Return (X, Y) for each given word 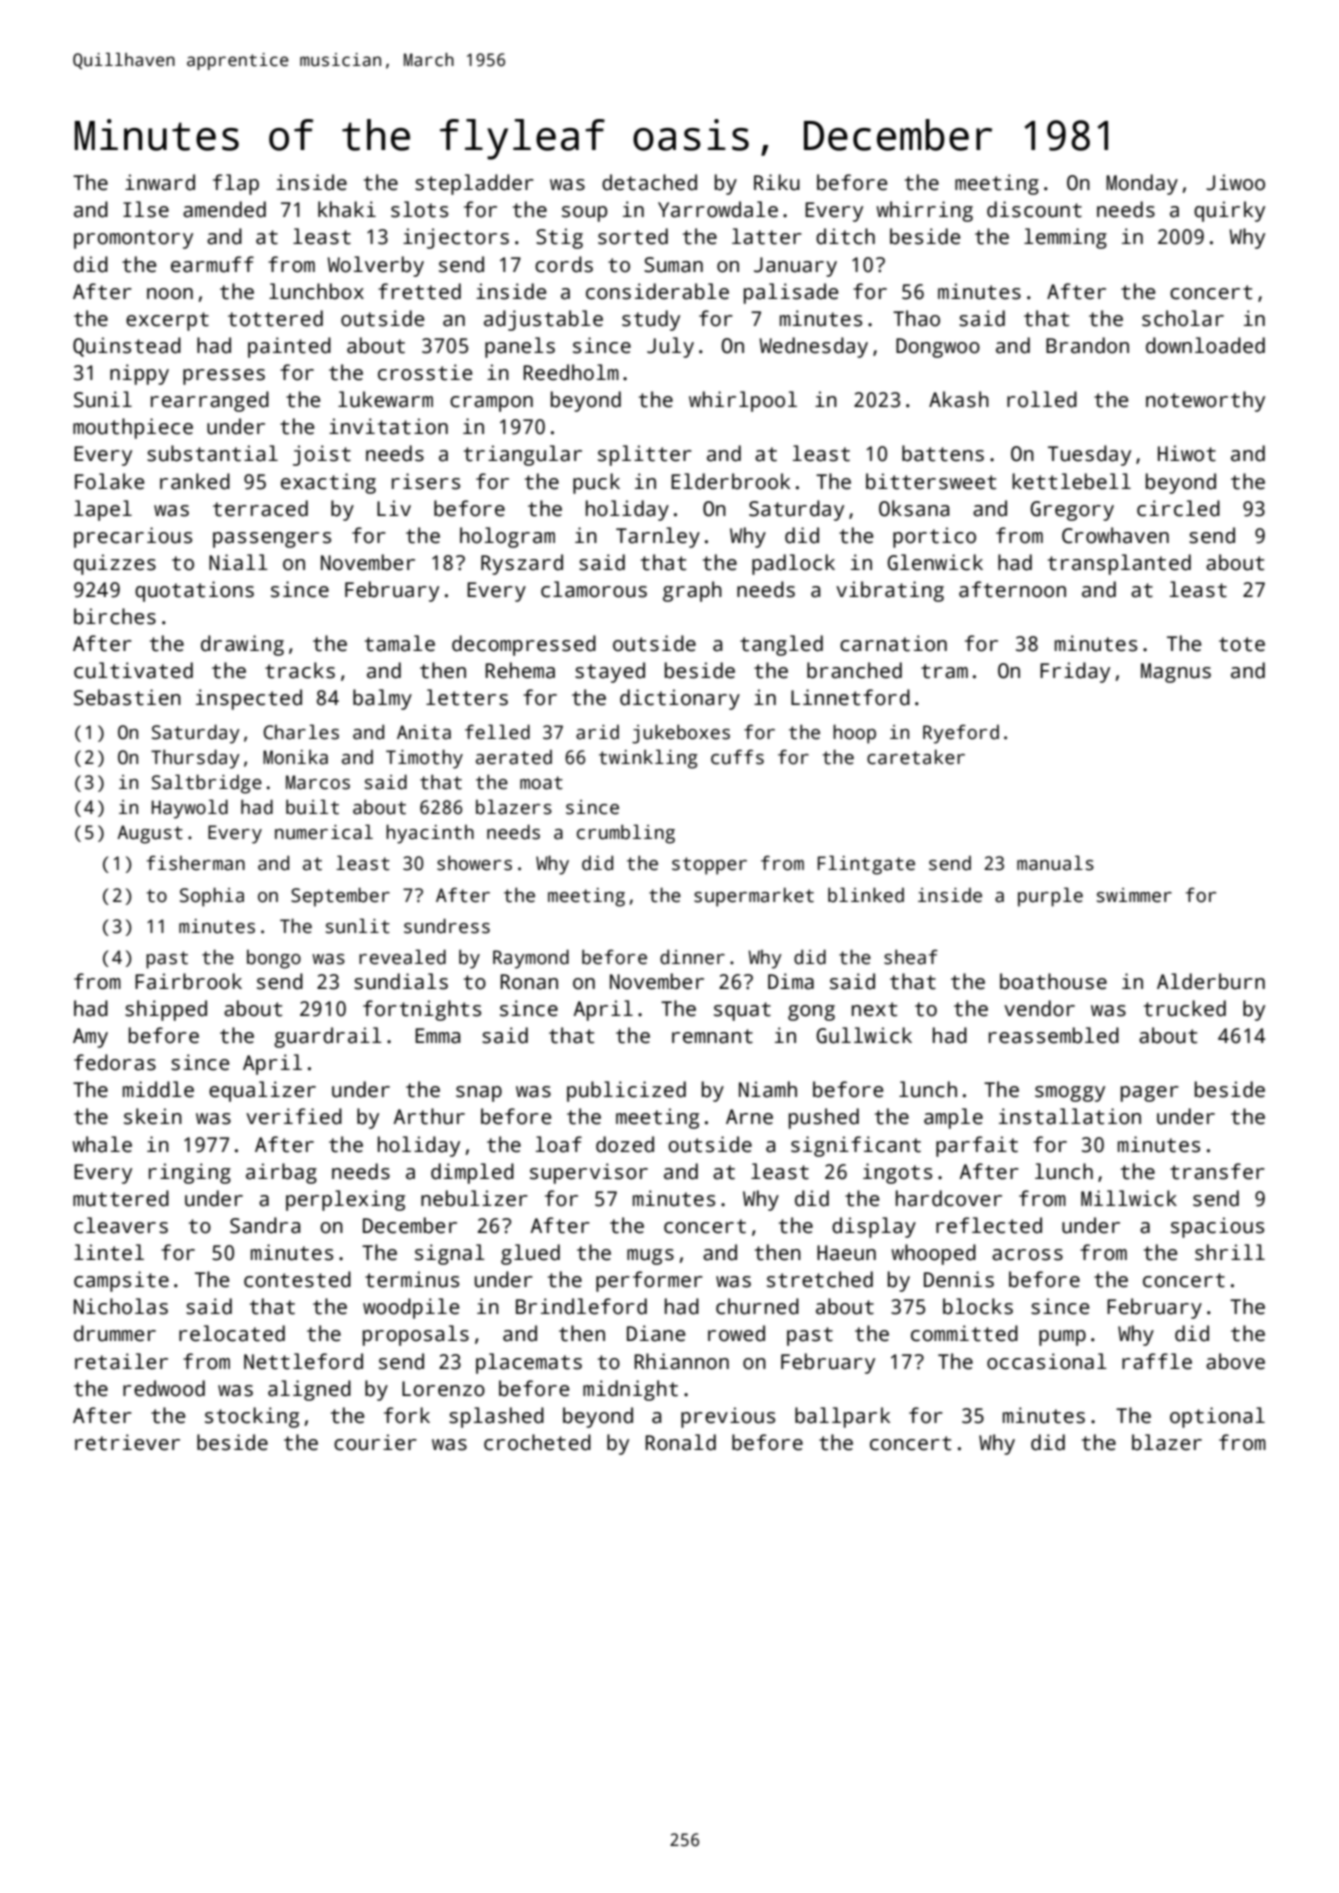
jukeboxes (681, 734)
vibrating (890, 591)
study (651, 320)
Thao (916, 318)
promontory (133, 239)
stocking (252, 1417)
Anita (424, 732)
